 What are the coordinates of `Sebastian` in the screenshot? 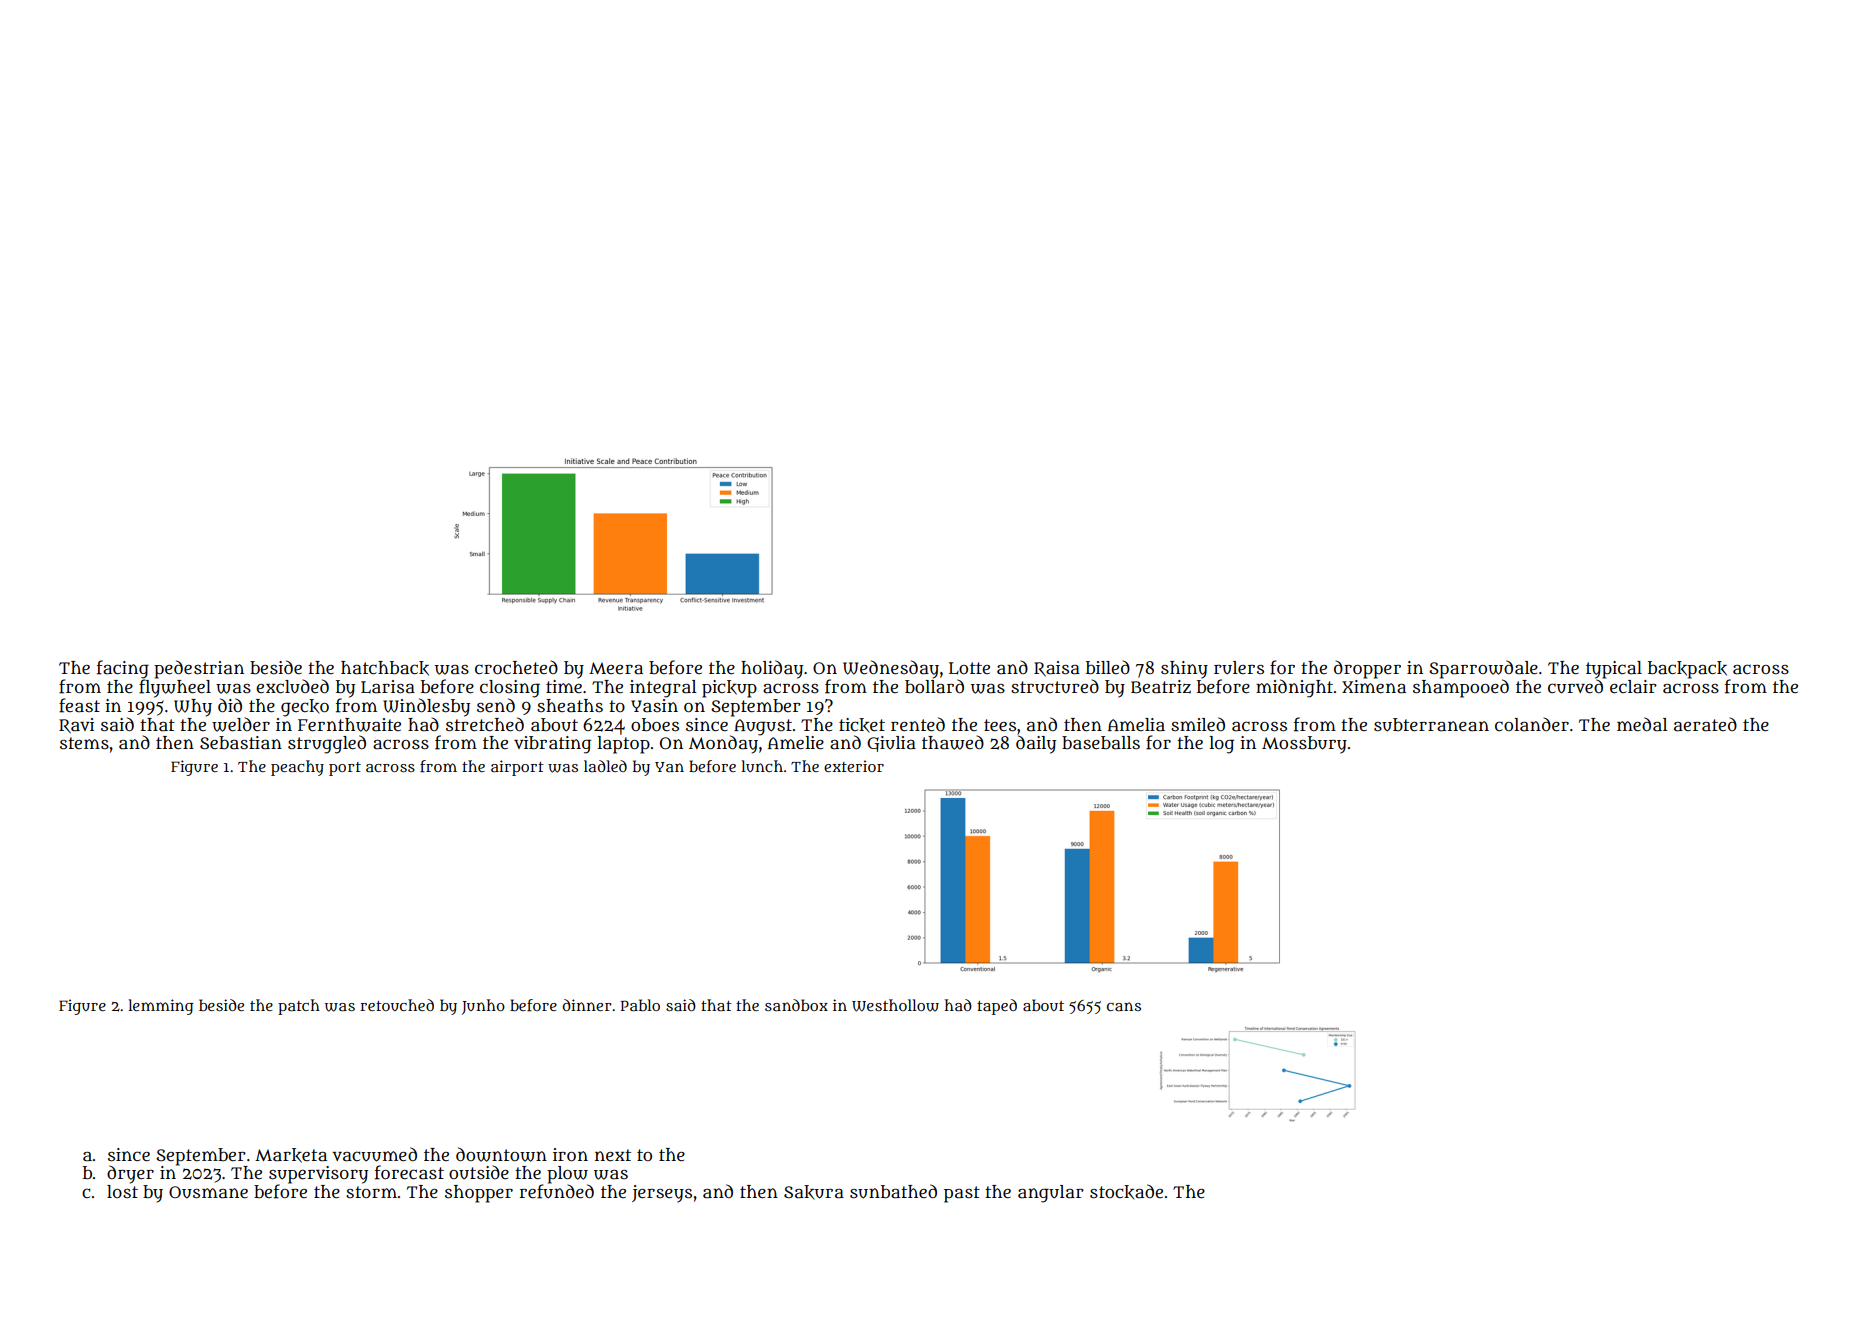 It's located at (241, 743).
